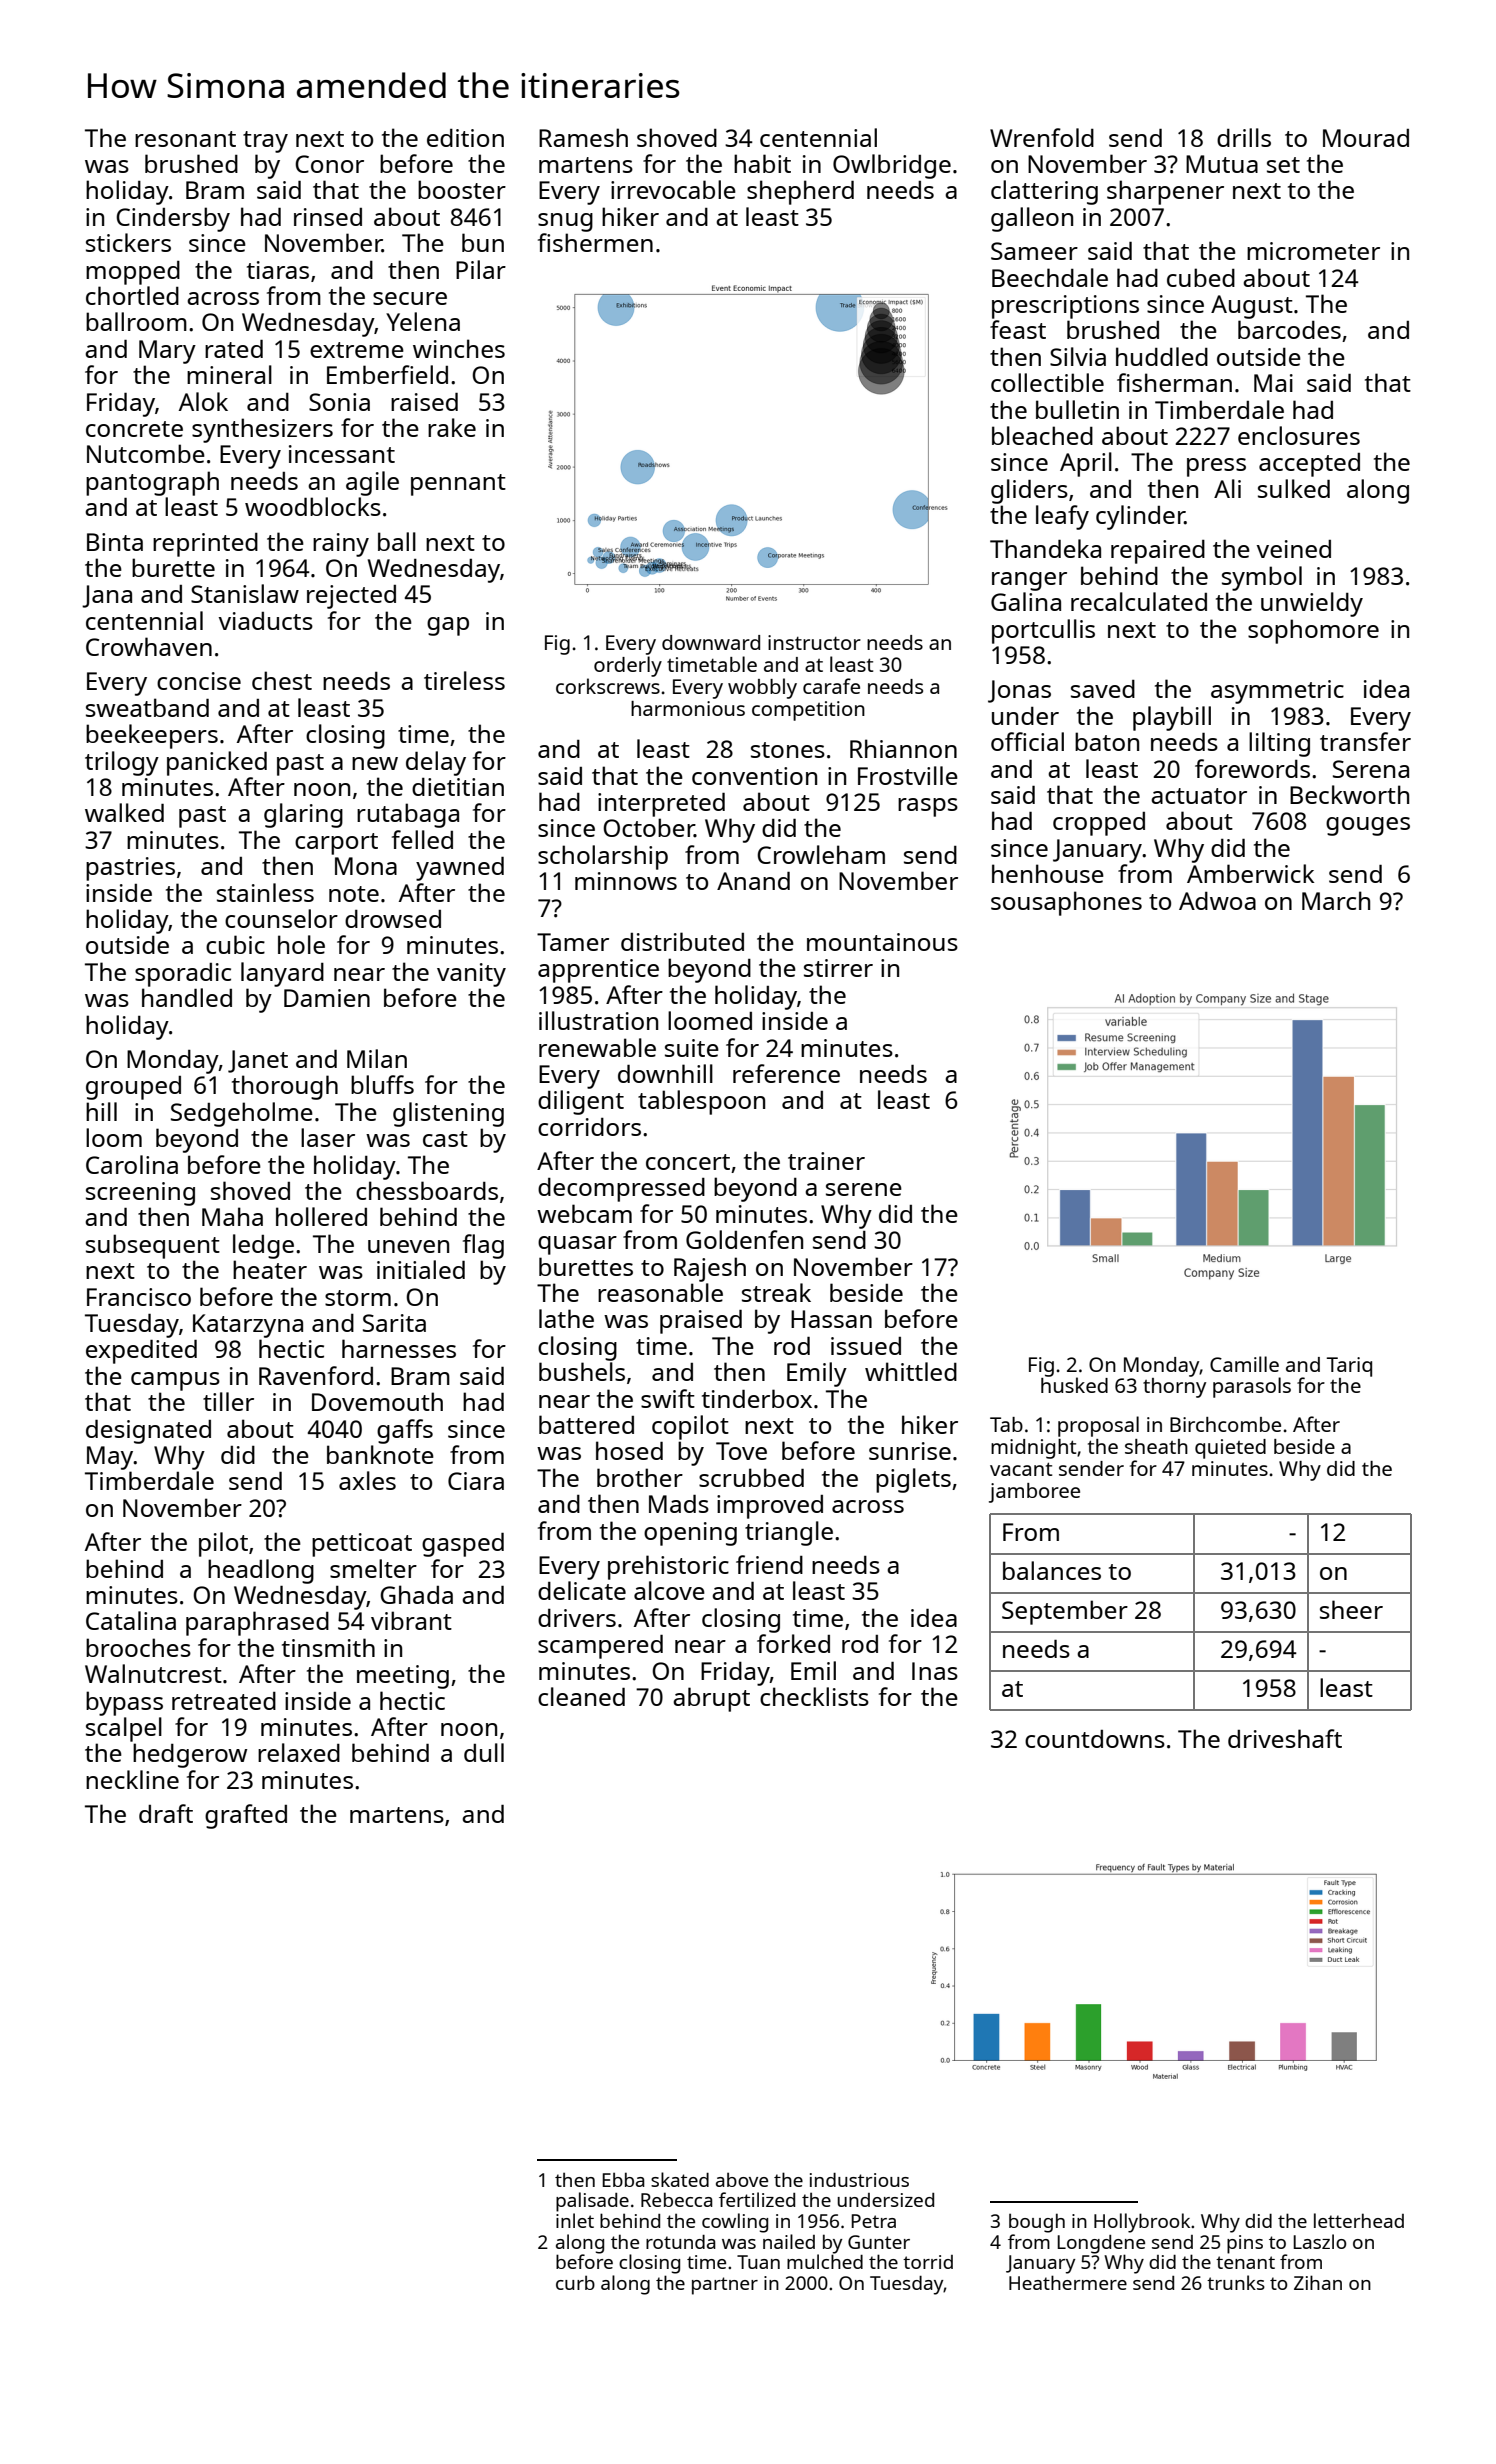 Image resolution: width=1496 pixels, height=2464 pixels. What do you see at coordinates (575, 2220) in the screenshot?
I see `inlet` at bounding box center [575, 2220].
